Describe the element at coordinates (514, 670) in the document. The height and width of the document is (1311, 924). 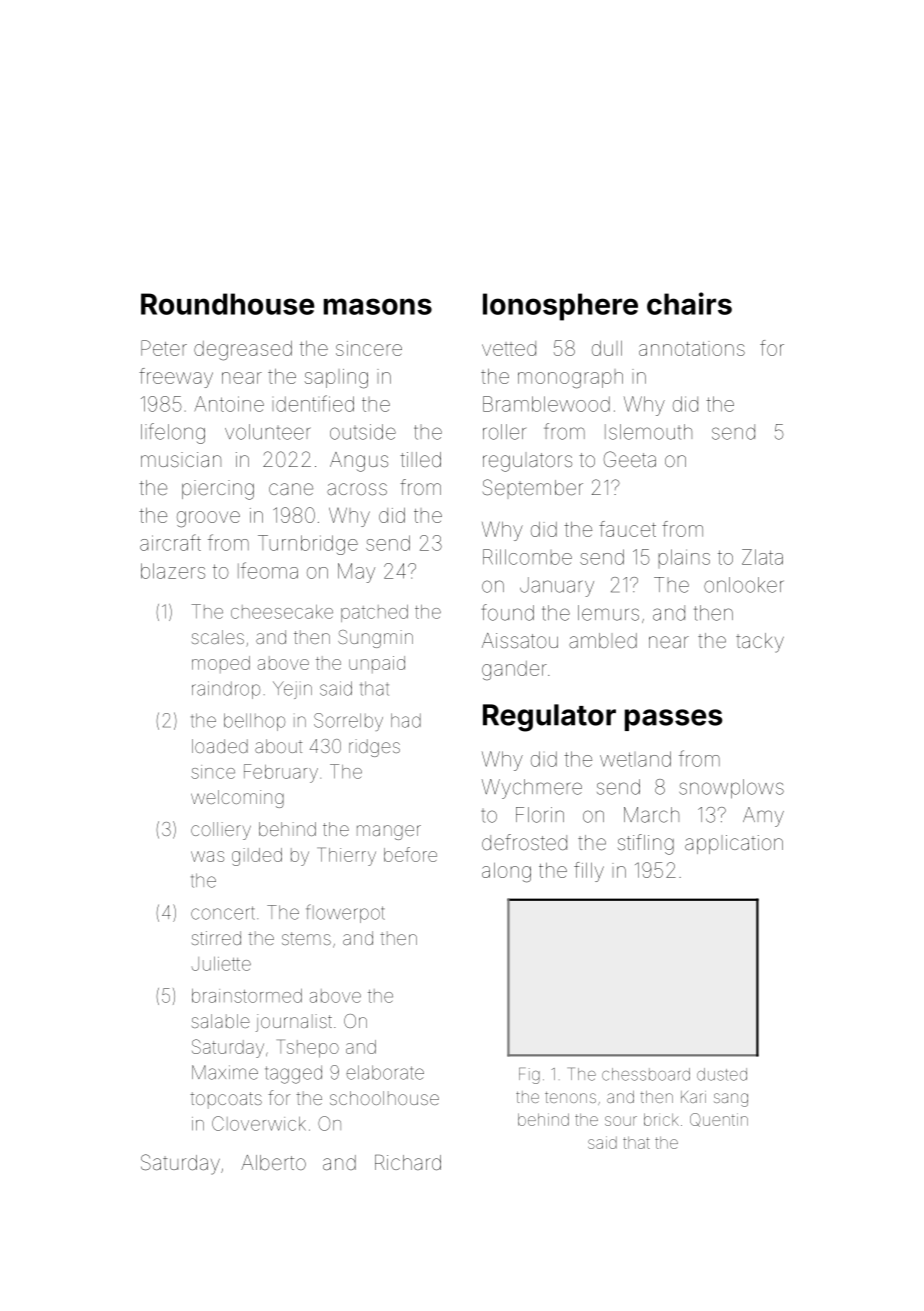
I see `gander` at that location.
